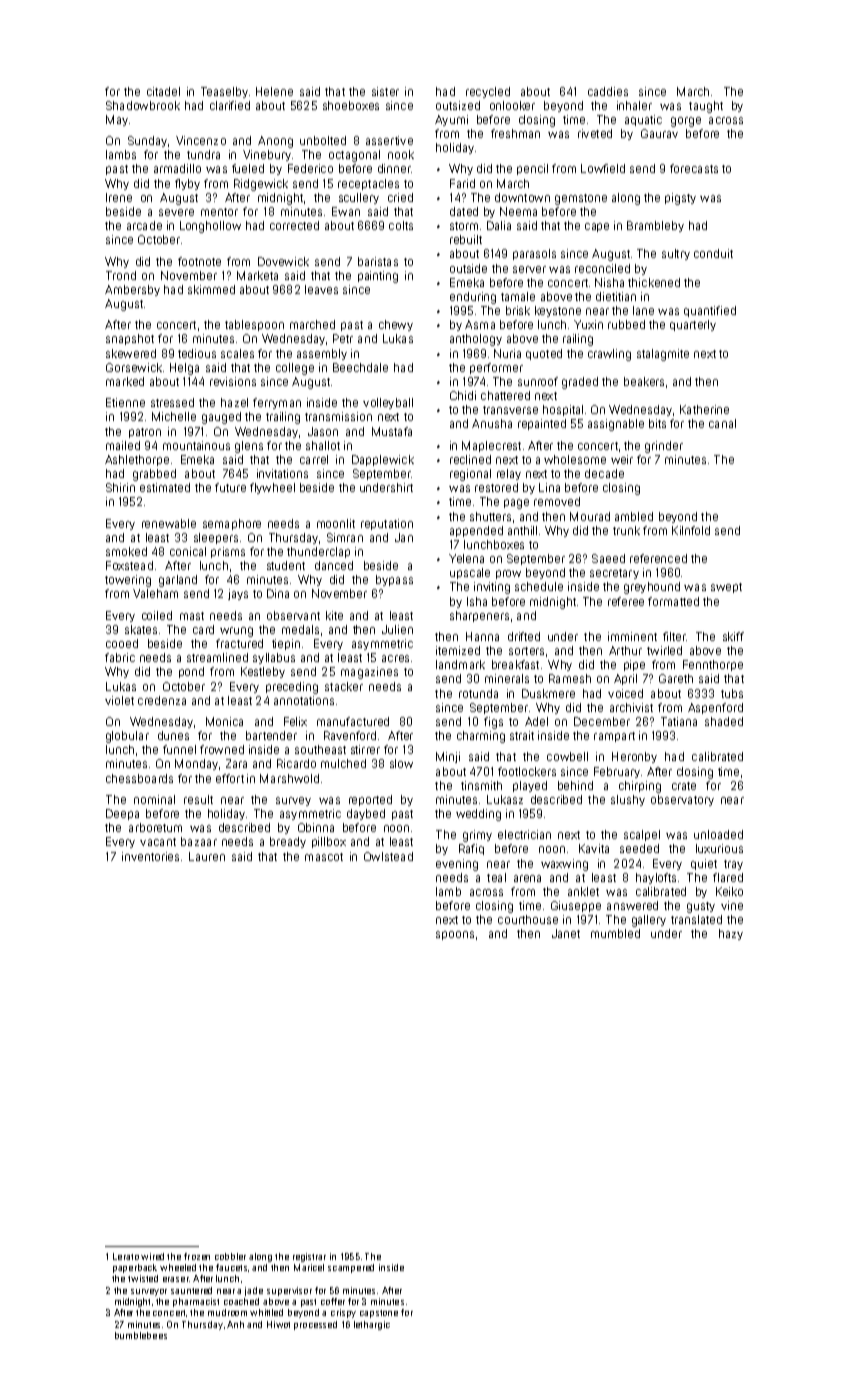 This page has height=1400, width=849. I want to click on spoons, so click(455, 935).
